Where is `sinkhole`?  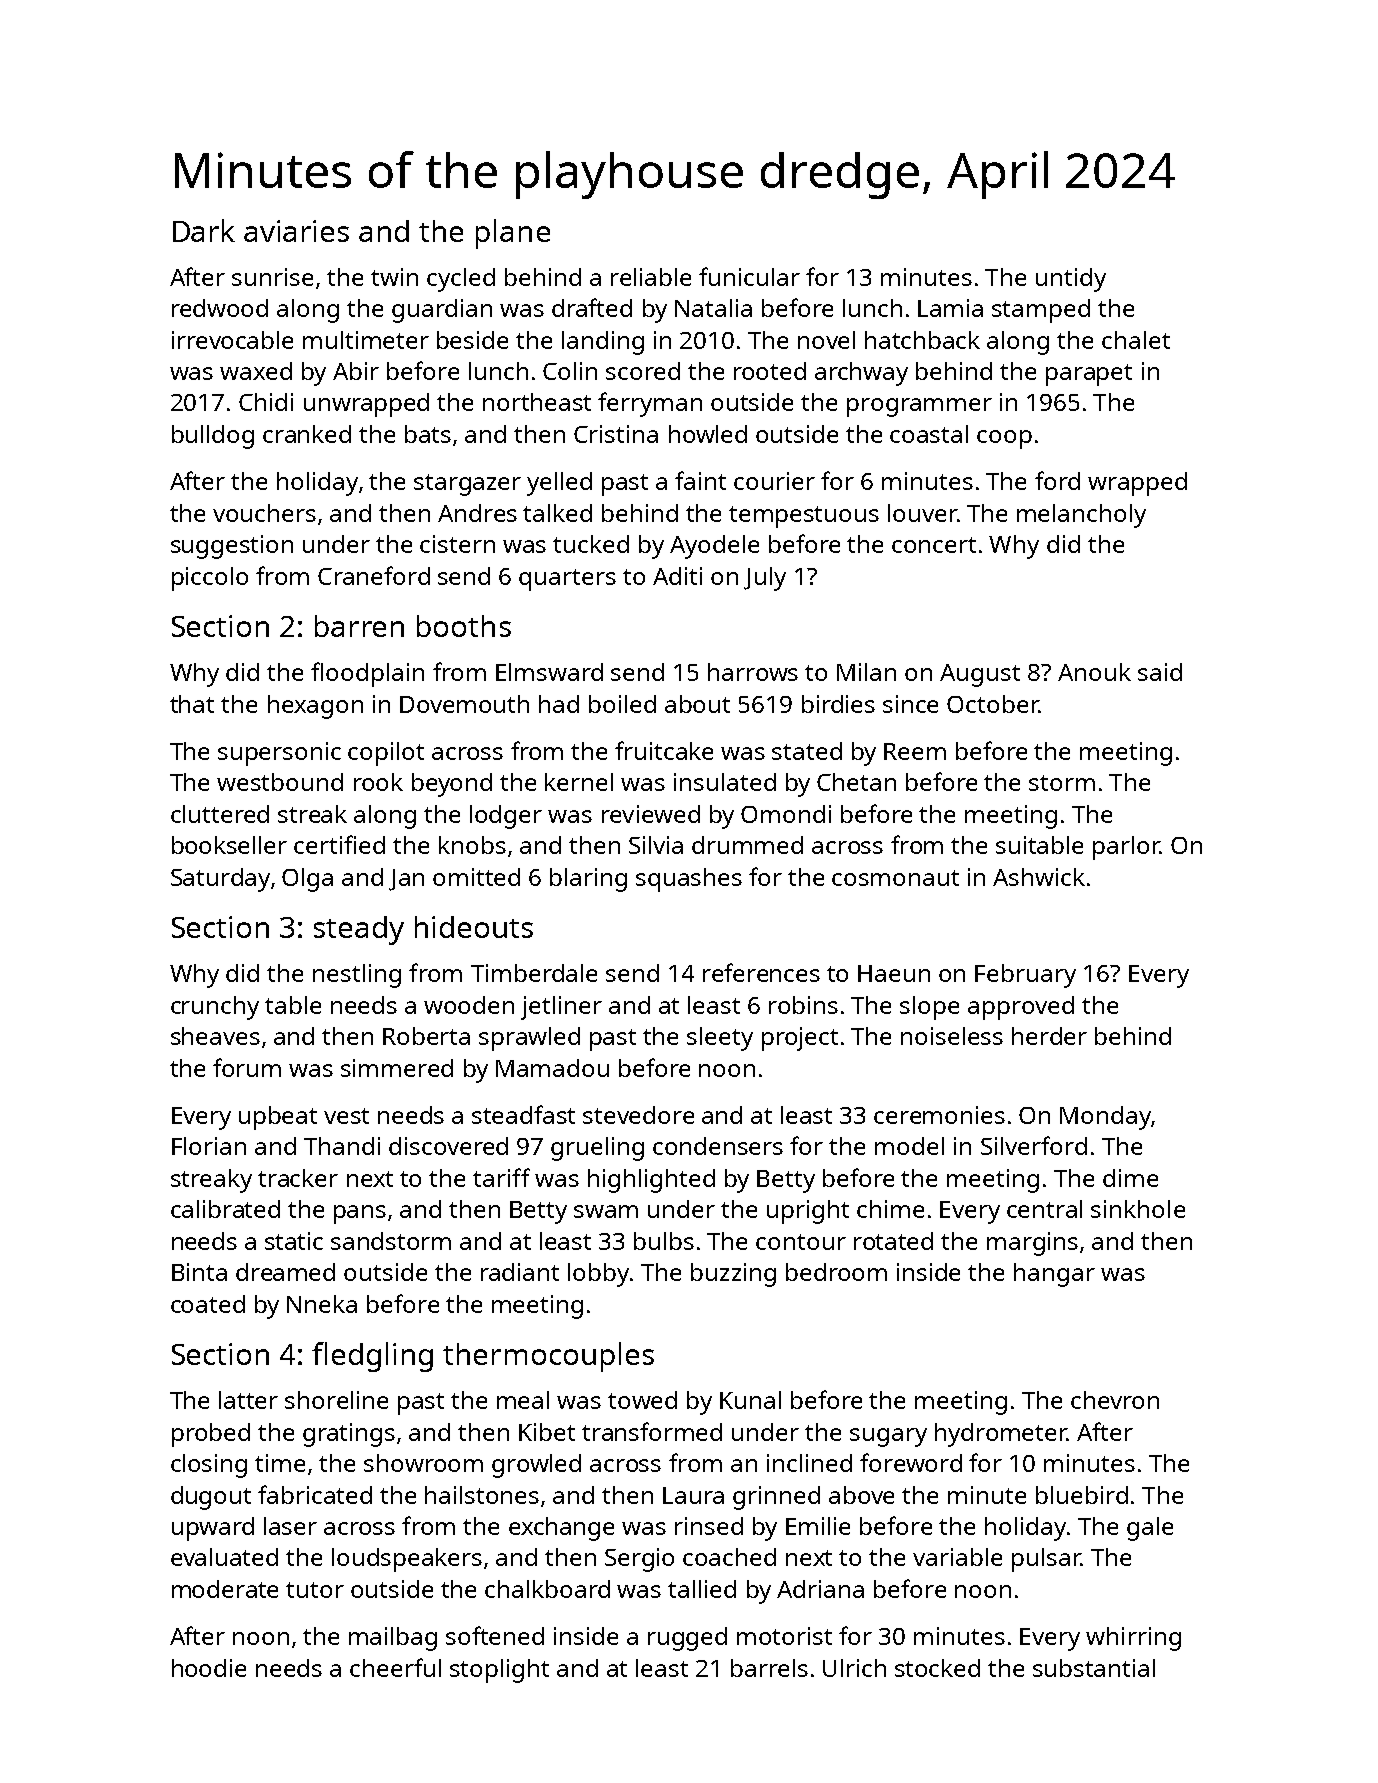
sinkhole is located at coordinates (1138, 1209).
